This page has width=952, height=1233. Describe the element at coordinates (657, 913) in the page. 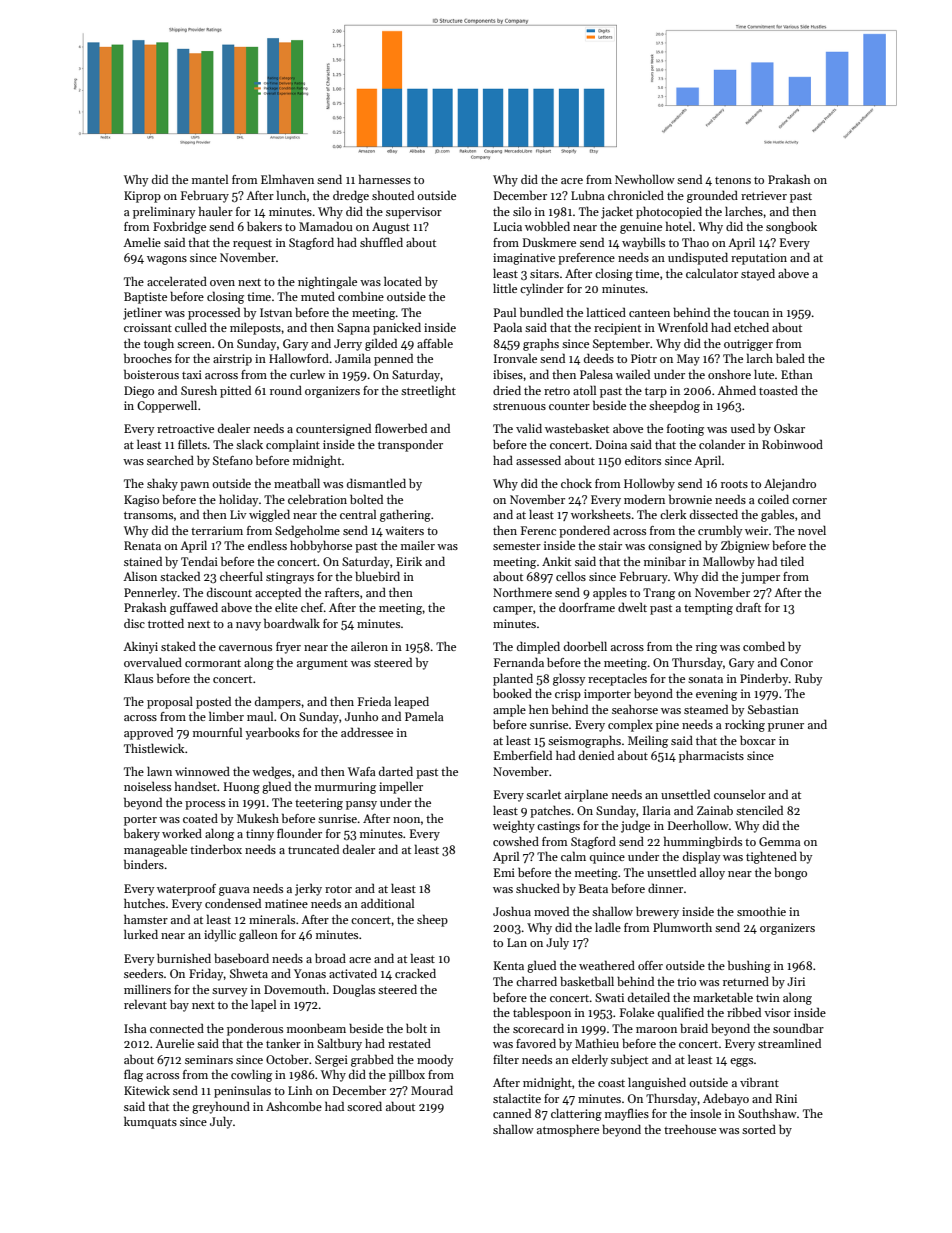

I see `brewery` at that location.
